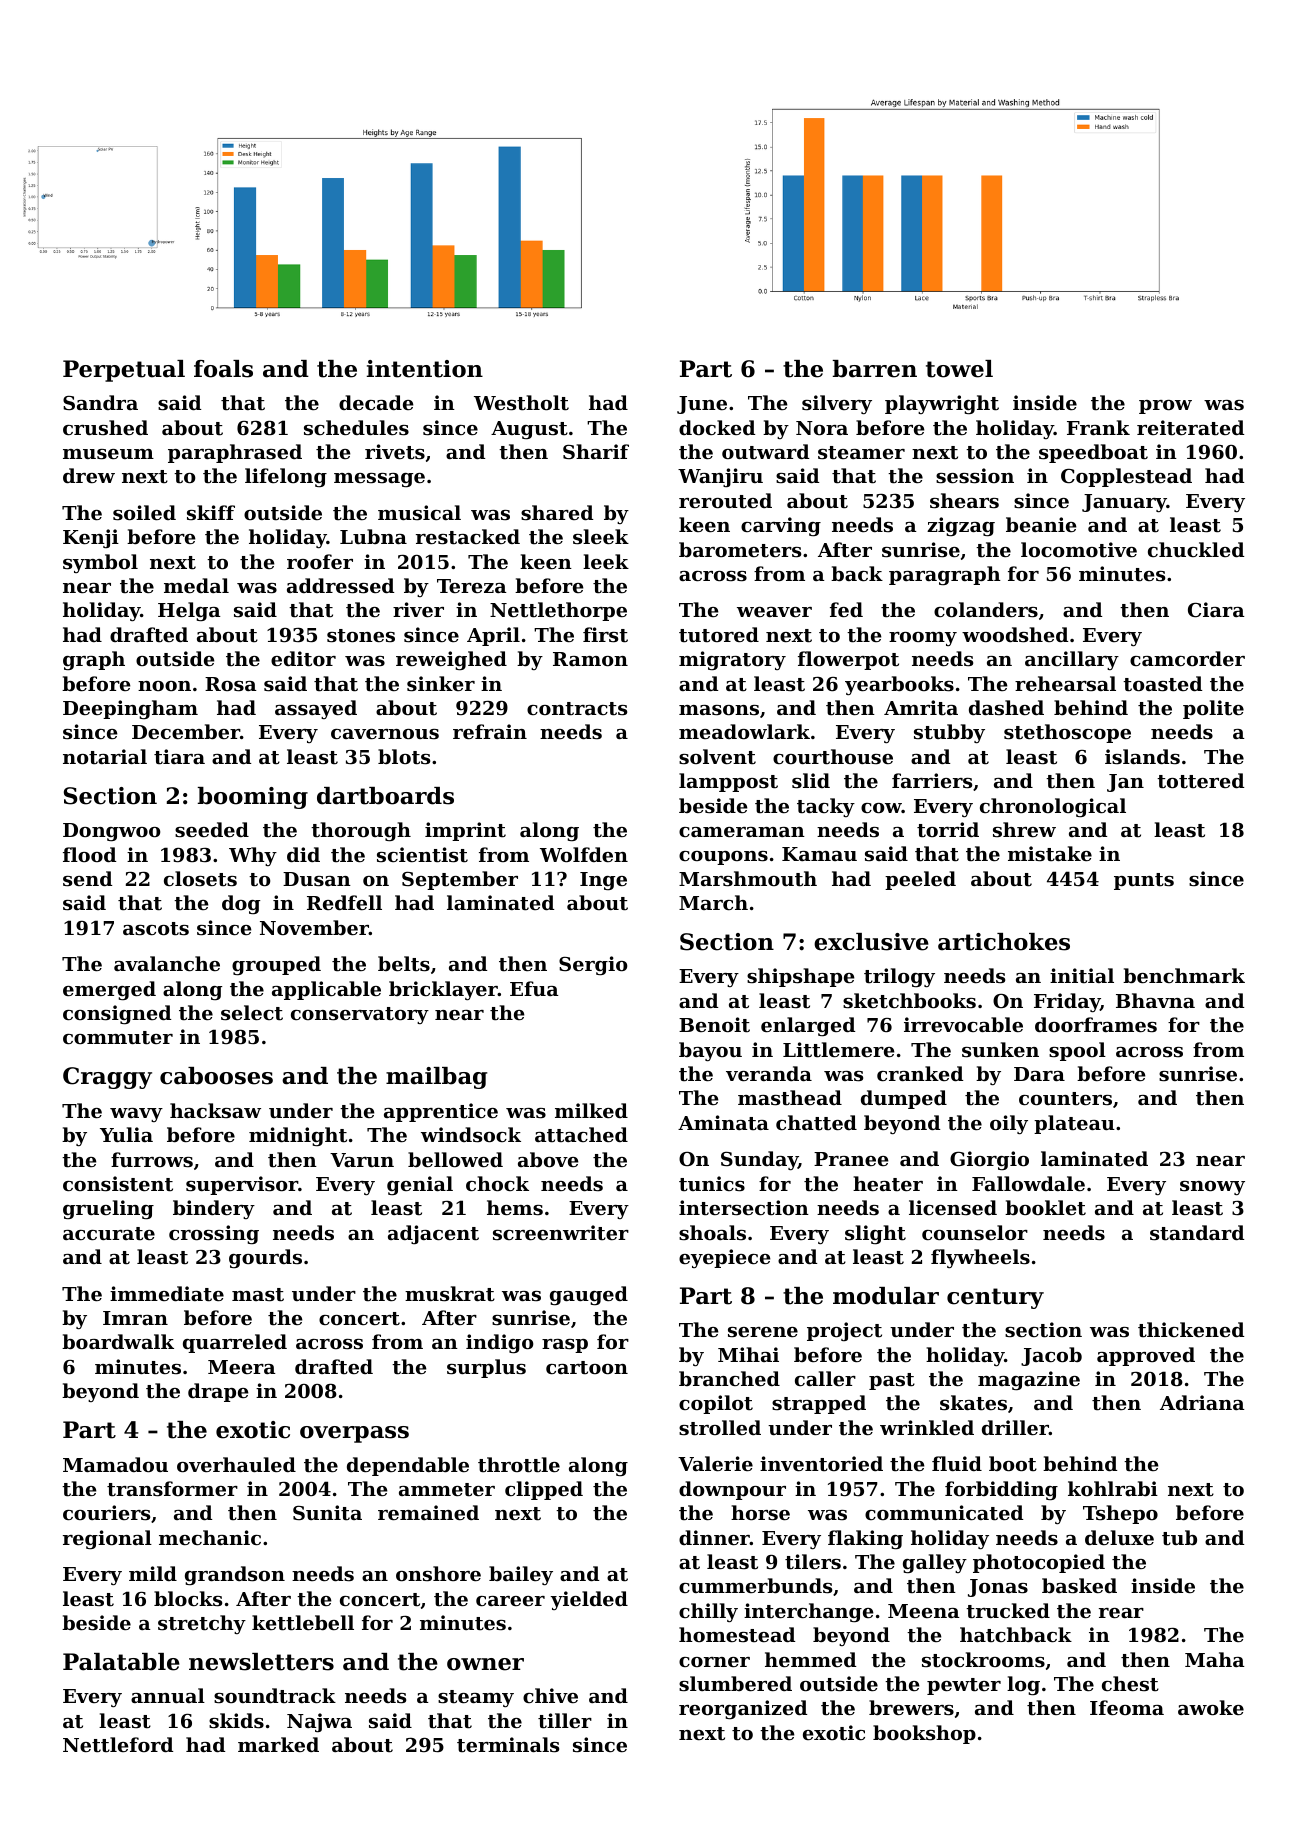  What do you see at coordinates (521, 403) in the screenshot?
I see `Westholt` at bounding box center [521, 403].
